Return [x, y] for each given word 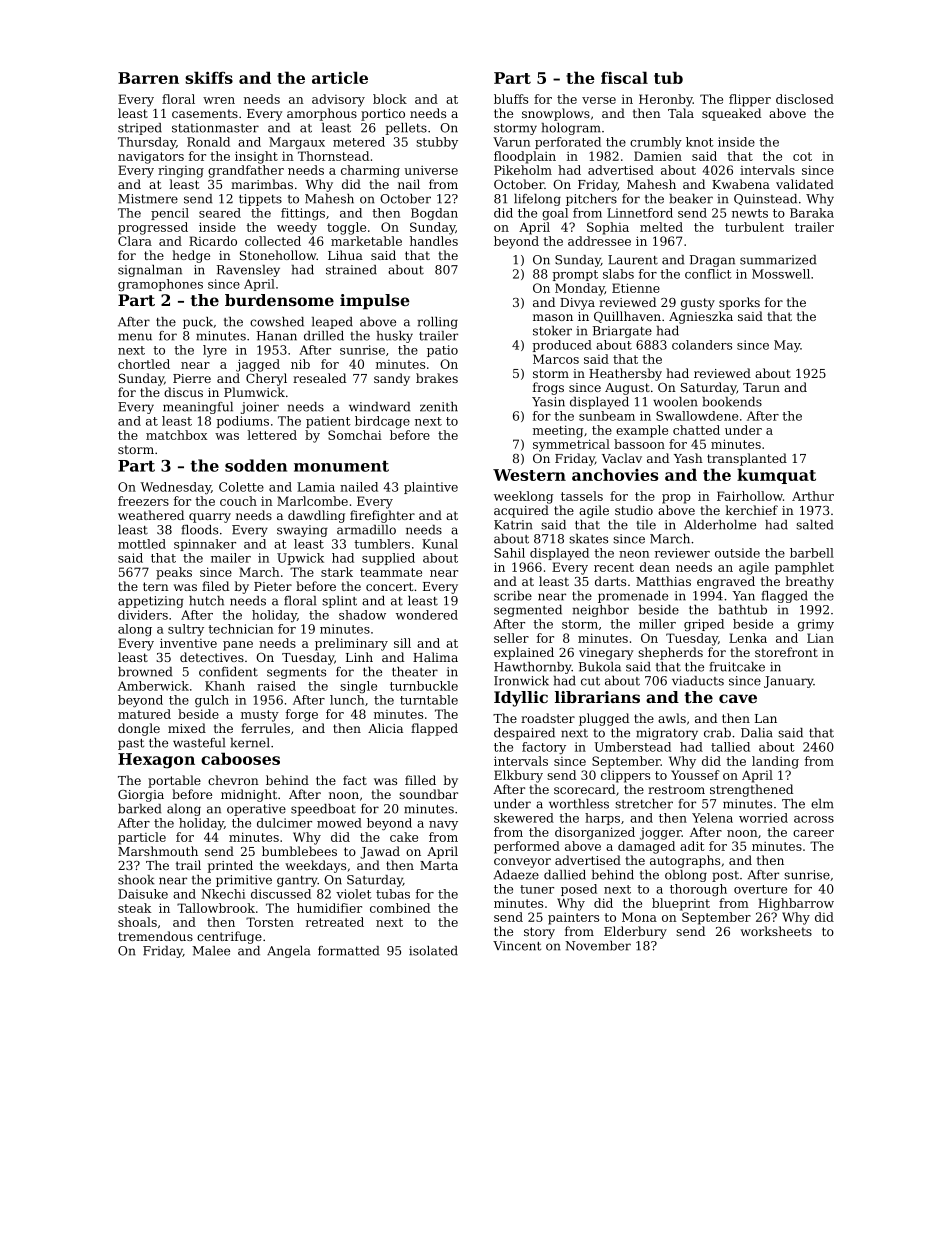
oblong [686, 876]
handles [434, 241]
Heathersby [625, 374]
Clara [135, 241]
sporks [739, 303]
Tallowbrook [216, 908]
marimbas [262, 184]
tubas [393, 894]
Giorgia [141, 796]
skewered [524, 818]
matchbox [176, 435]
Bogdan [434, 214]
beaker [691, 199]
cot [802, 156]
